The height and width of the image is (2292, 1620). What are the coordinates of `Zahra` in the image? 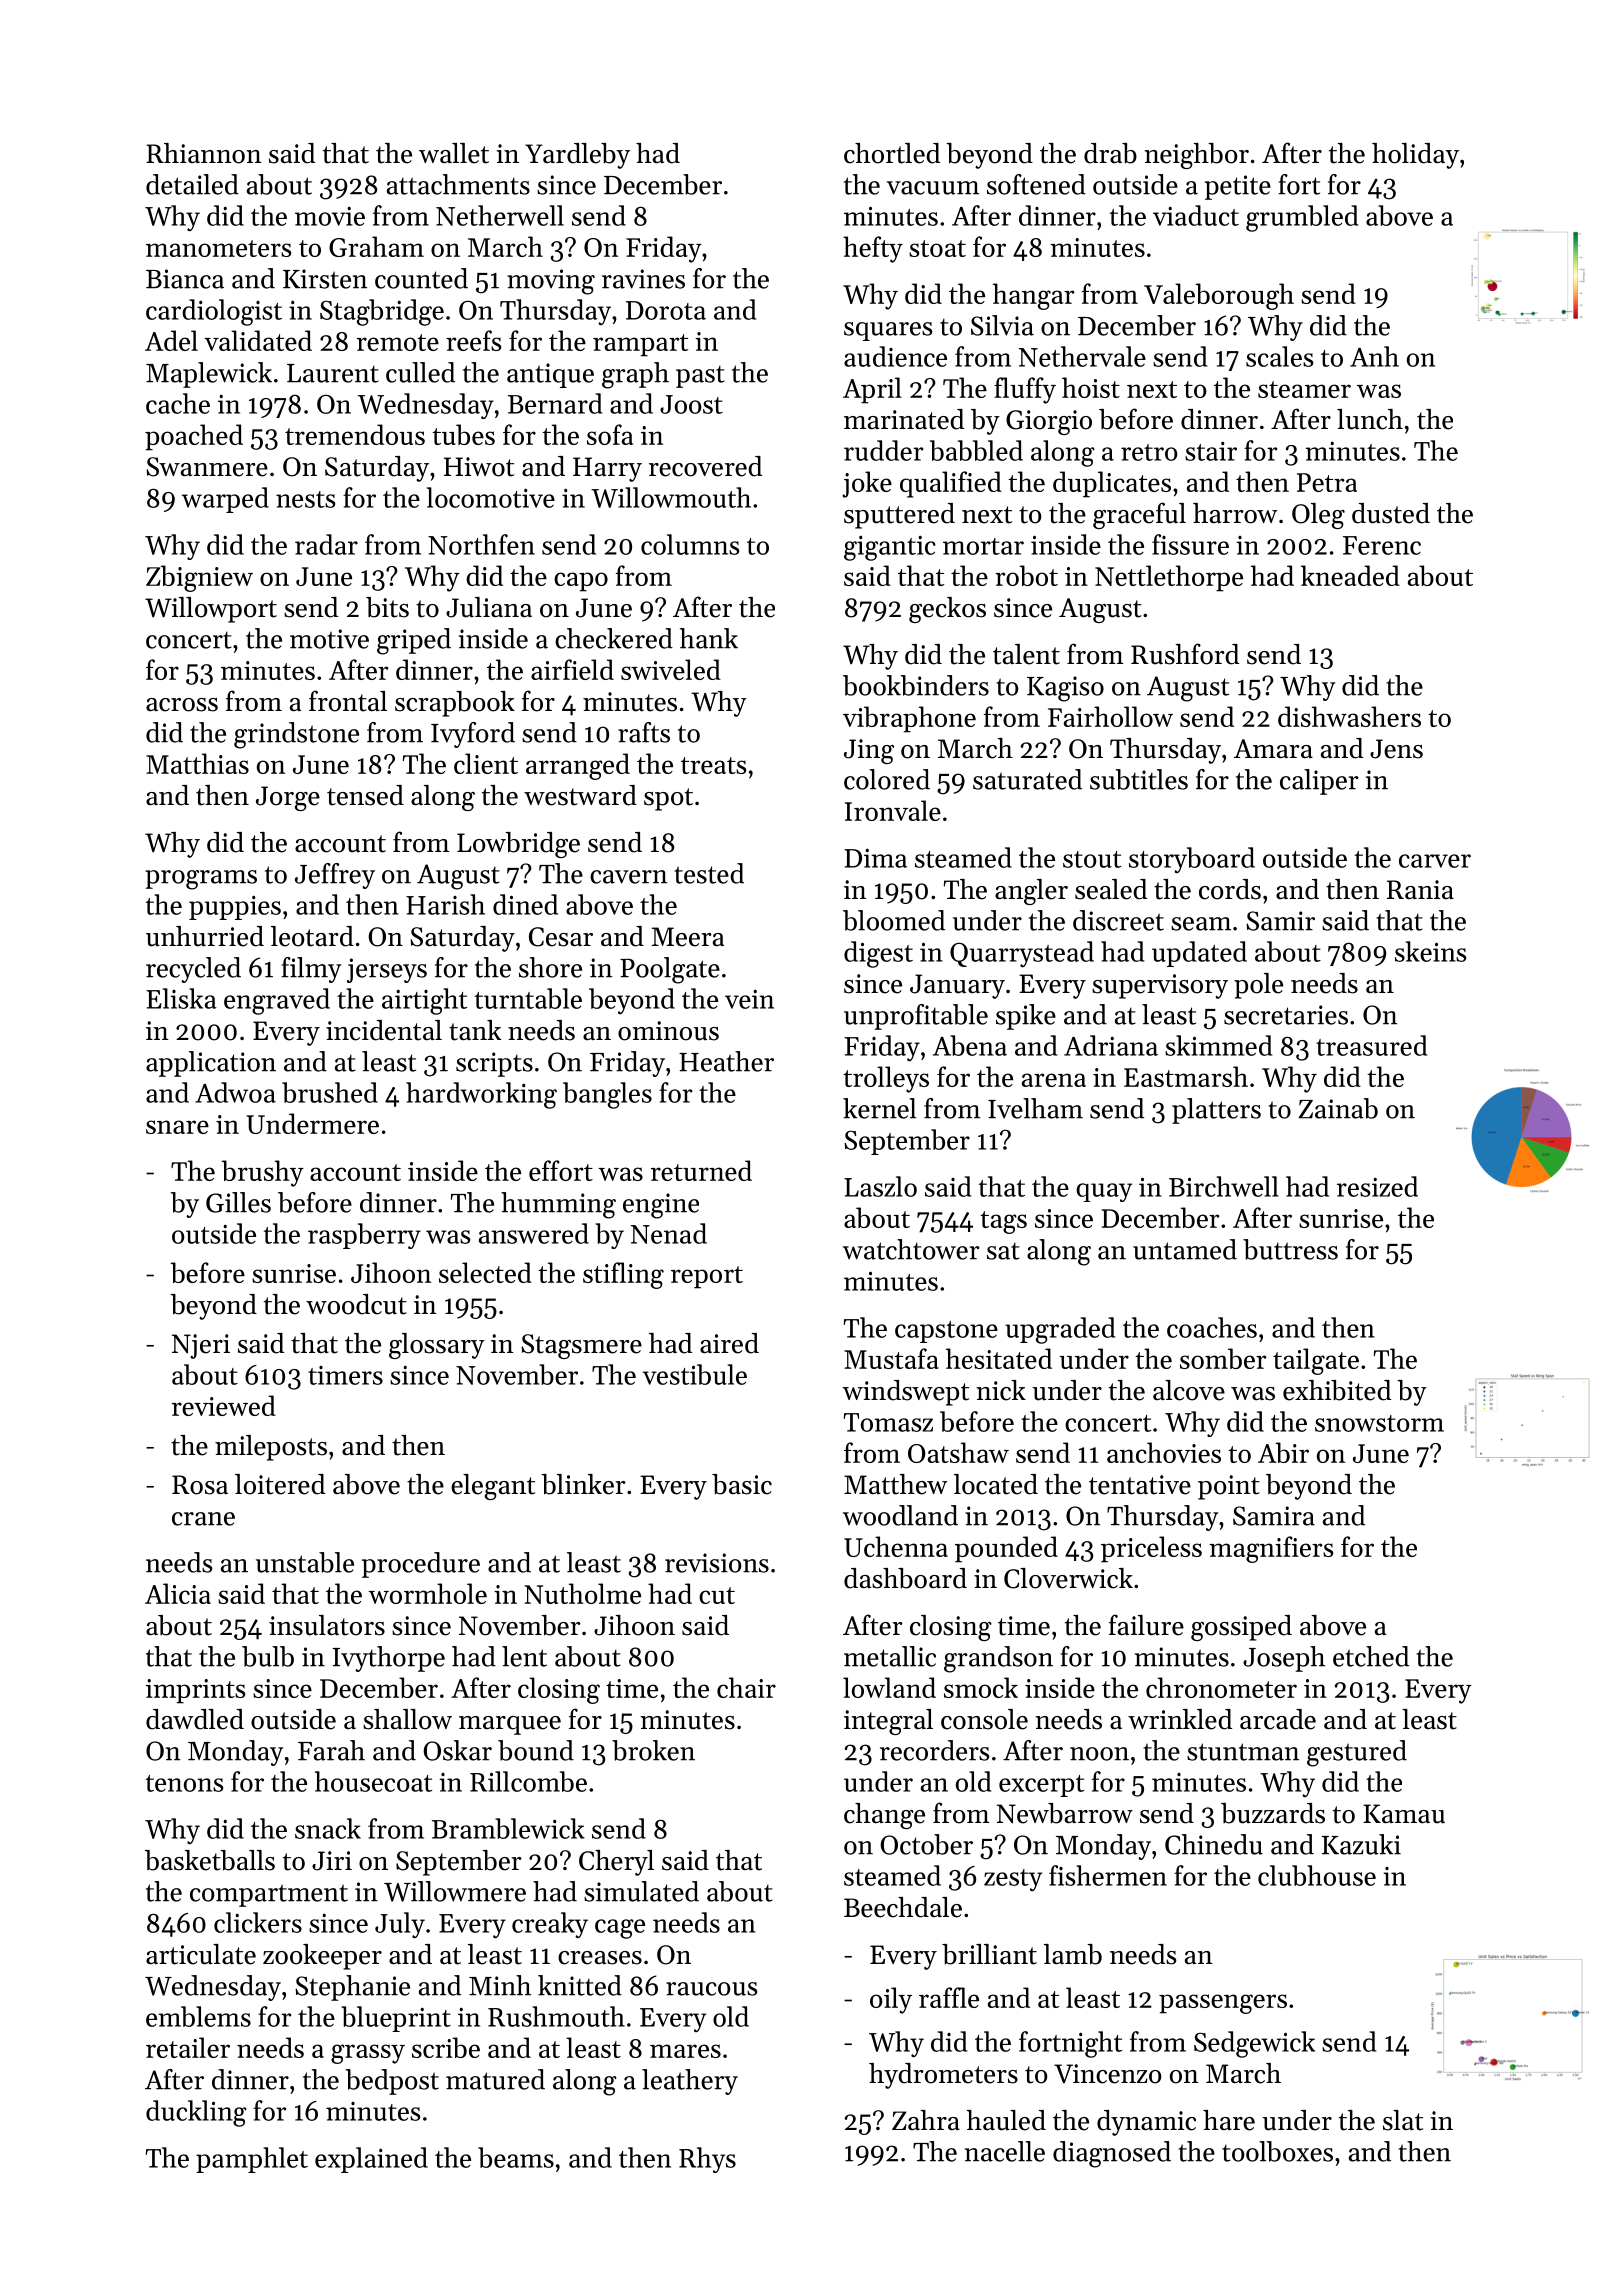 It's located at (926, 2120).
